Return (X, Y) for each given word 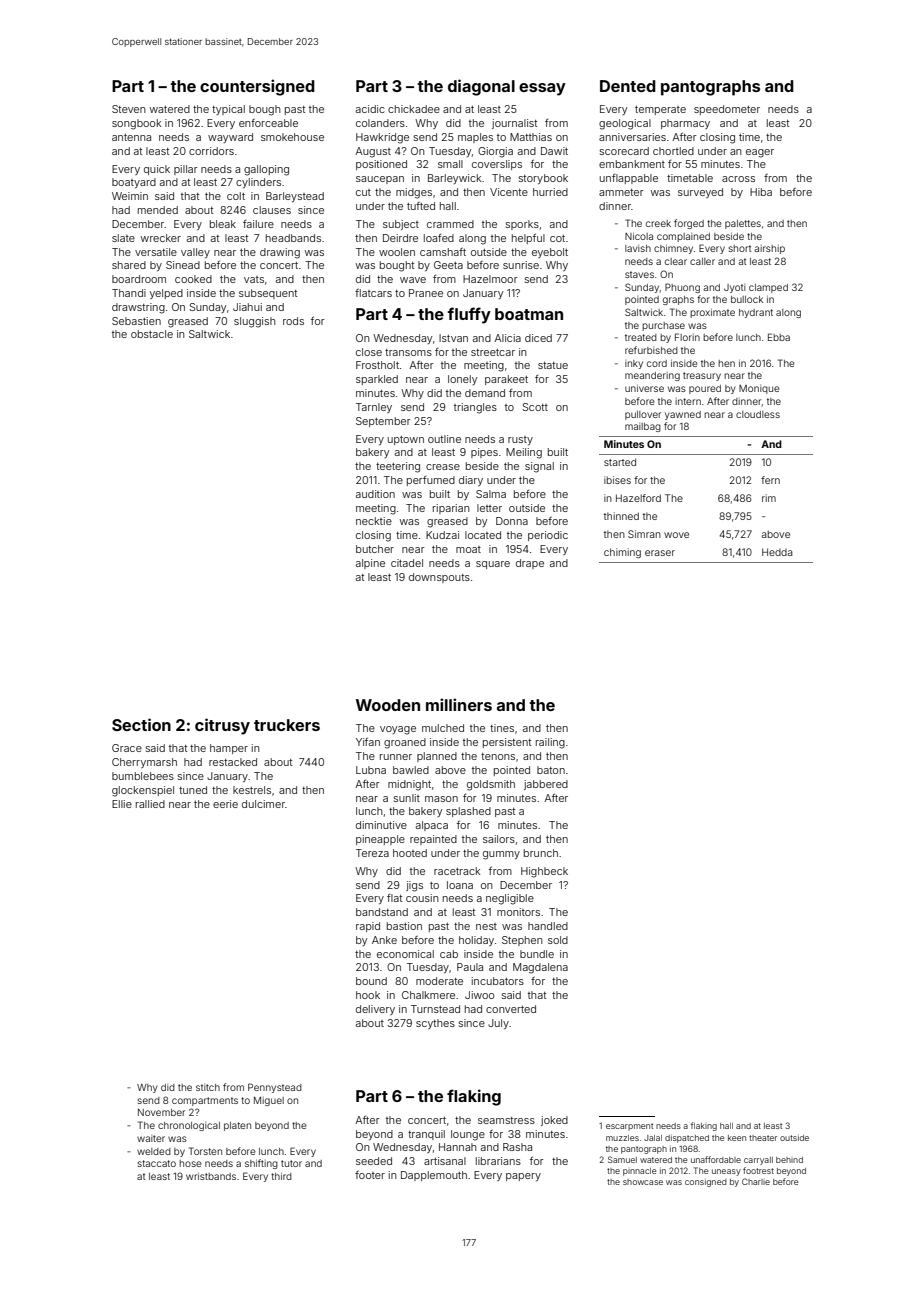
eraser (660, 553)
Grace (127, 748)
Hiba (761, 192)
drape (530, 564)
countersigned (257, 87)
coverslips (497, 165)
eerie (225, 804)
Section (141, 724)
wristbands (211, 1176)
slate (123, 238)
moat (468, 549)
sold (558, 940)
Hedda (777, 552)
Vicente (509, 192)
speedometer (727, 110)
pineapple (380, 840)
